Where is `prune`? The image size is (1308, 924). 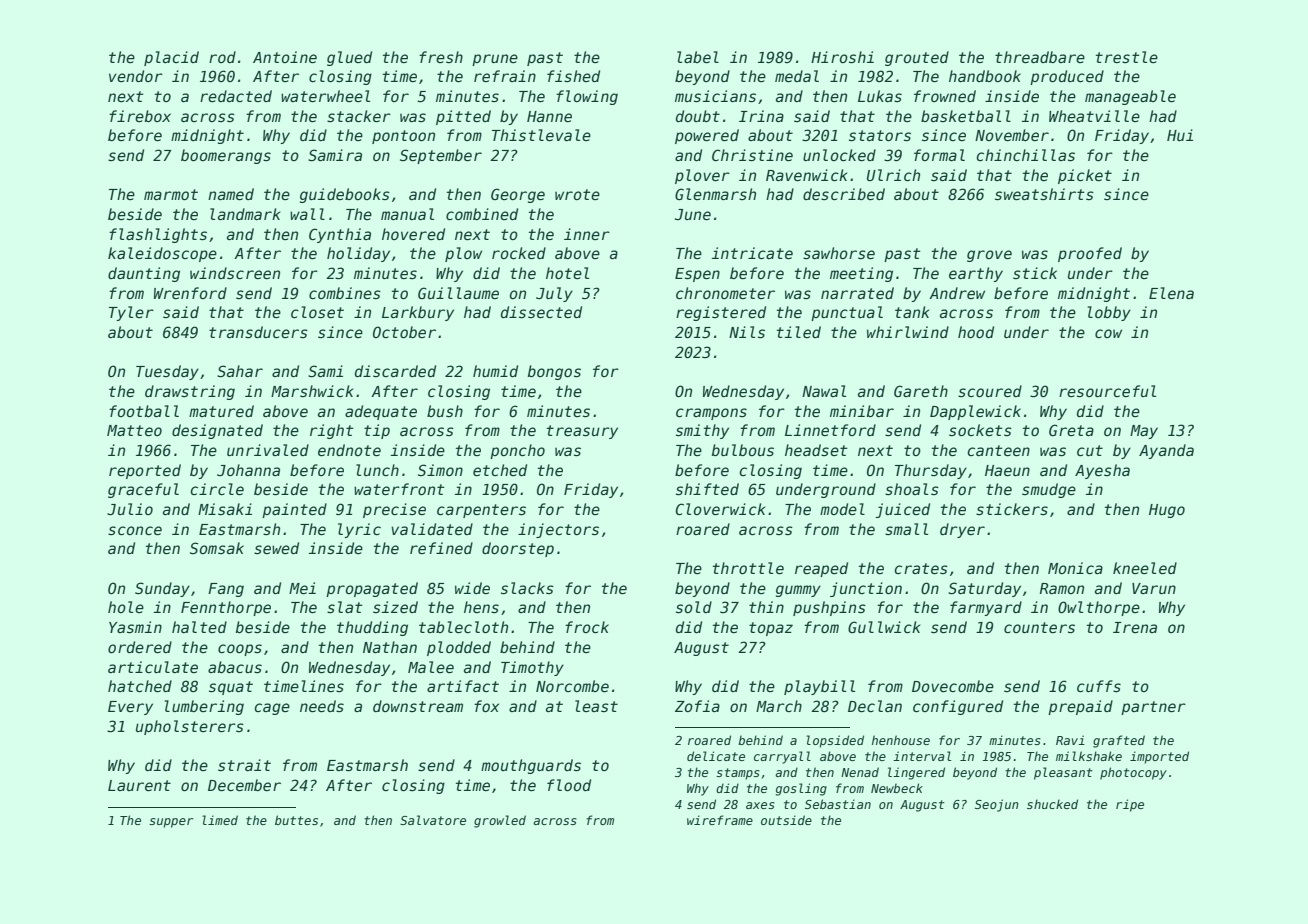 prune is located at coordinates (495, 60).
